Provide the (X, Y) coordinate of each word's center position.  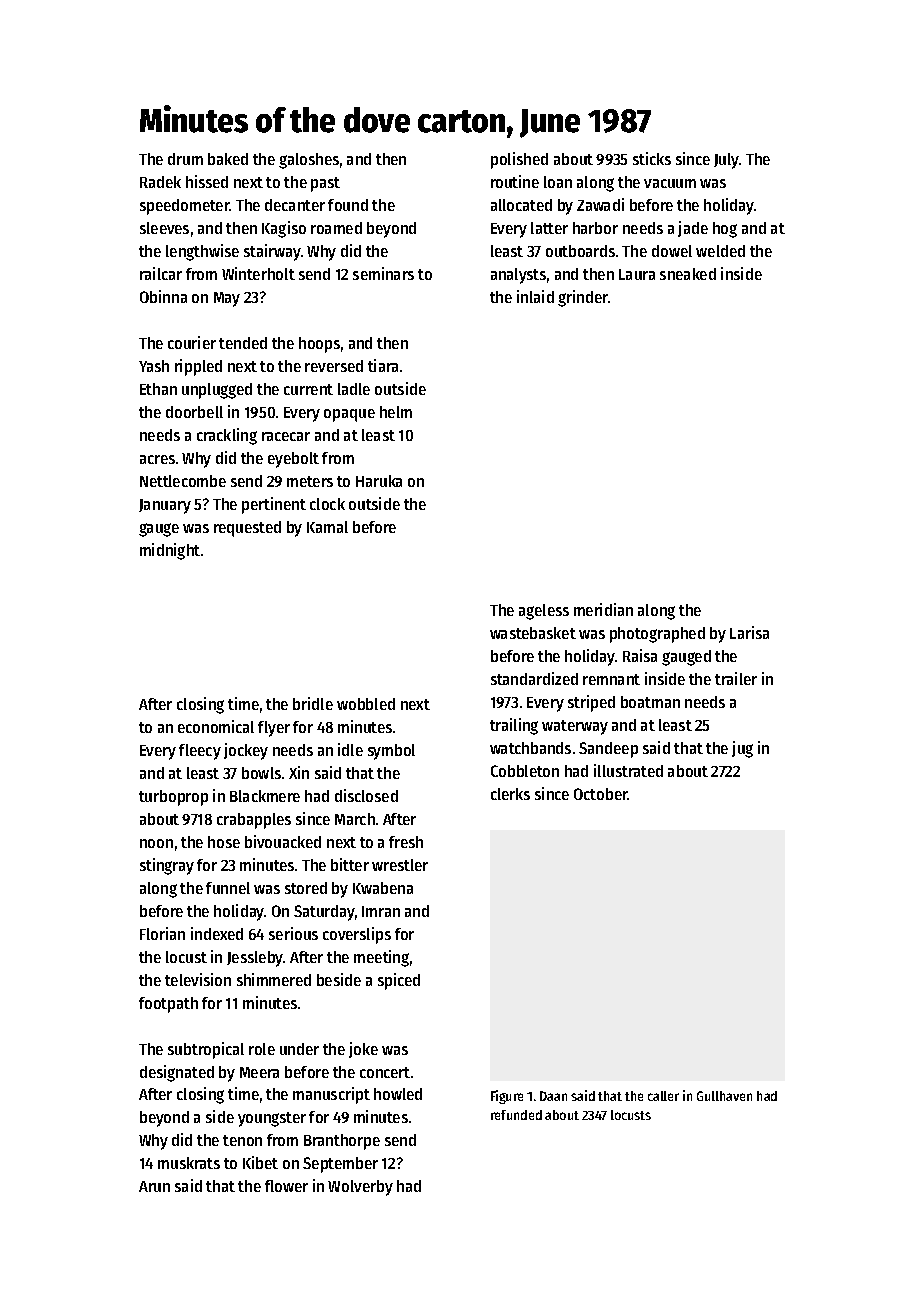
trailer (736, 678)
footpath (168, 1005)
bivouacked (283, 841)
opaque (349, 415)
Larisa (749, 632)
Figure (507, 1097)
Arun (154, 1186)
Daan (553, 1096)
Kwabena (383, 888)
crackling (227, 436)
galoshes (309, 161)
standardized (534, 678)
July (726, 161)
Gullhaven (724, 1096)
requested (247, 529)
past (325, 184)
